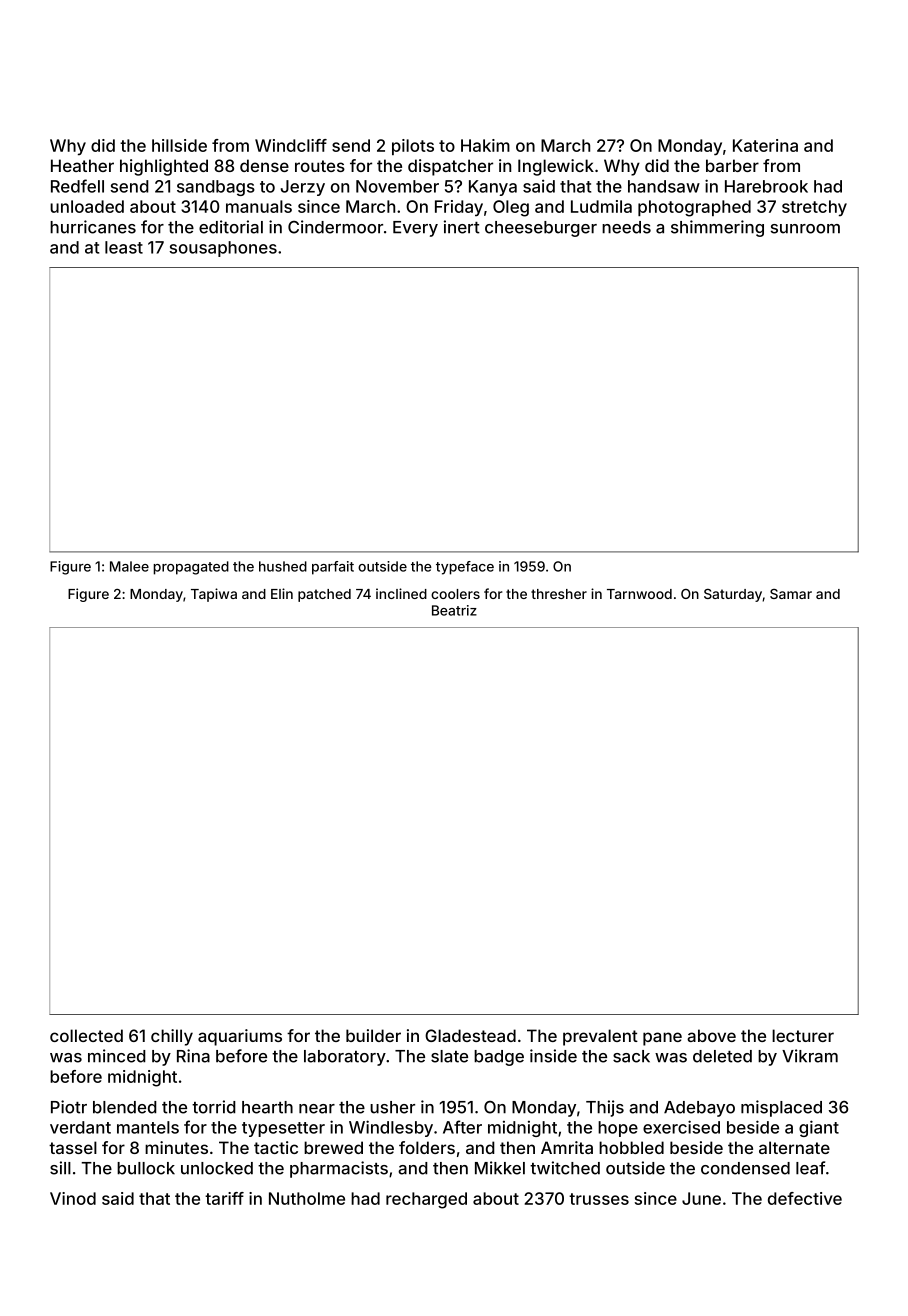 The width and height of the screenshot is (908, 1316). What do you see at coordinates (766, 186) in the screenshot?
I see `Harebrook` at bounding box center [766, 186].
